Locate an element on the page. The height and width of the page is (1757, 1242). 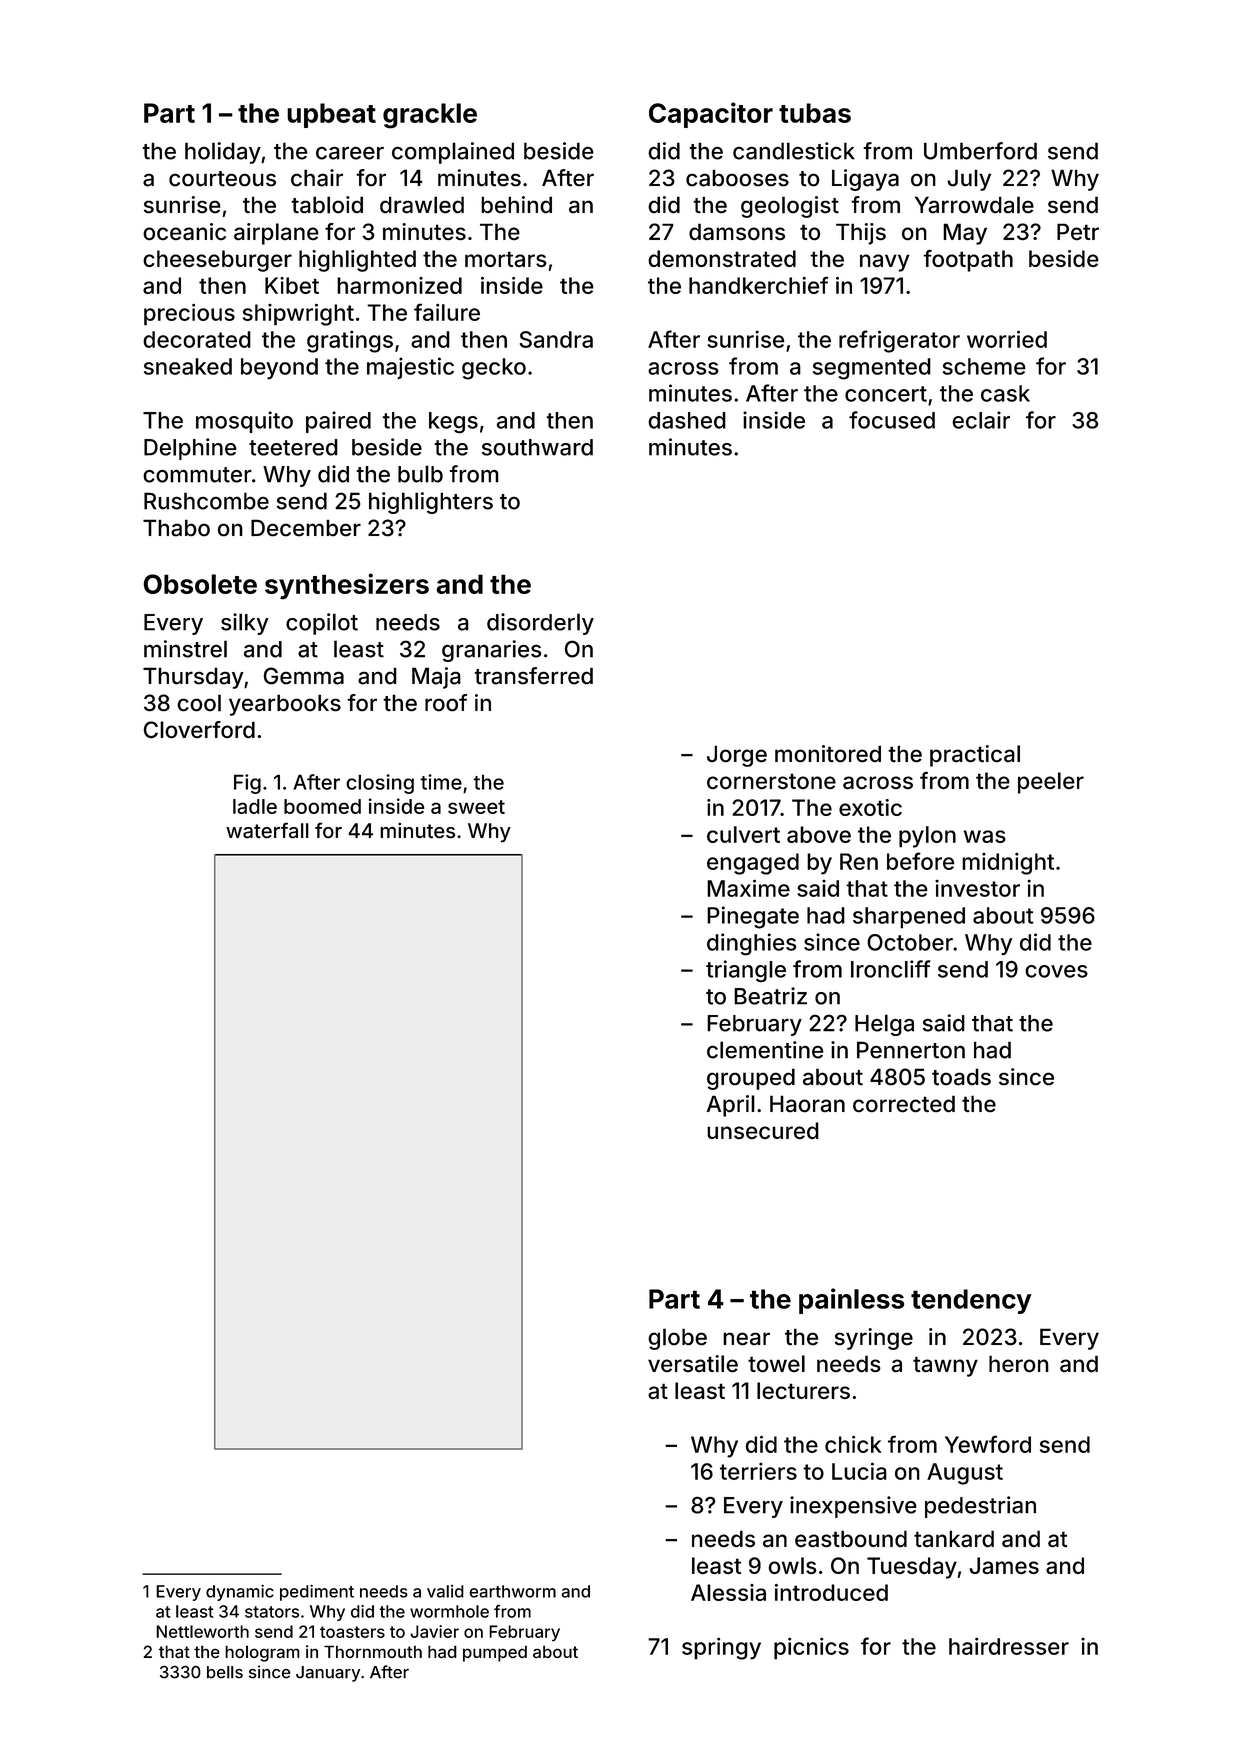
coves is located at coordinates (1056, 971).
